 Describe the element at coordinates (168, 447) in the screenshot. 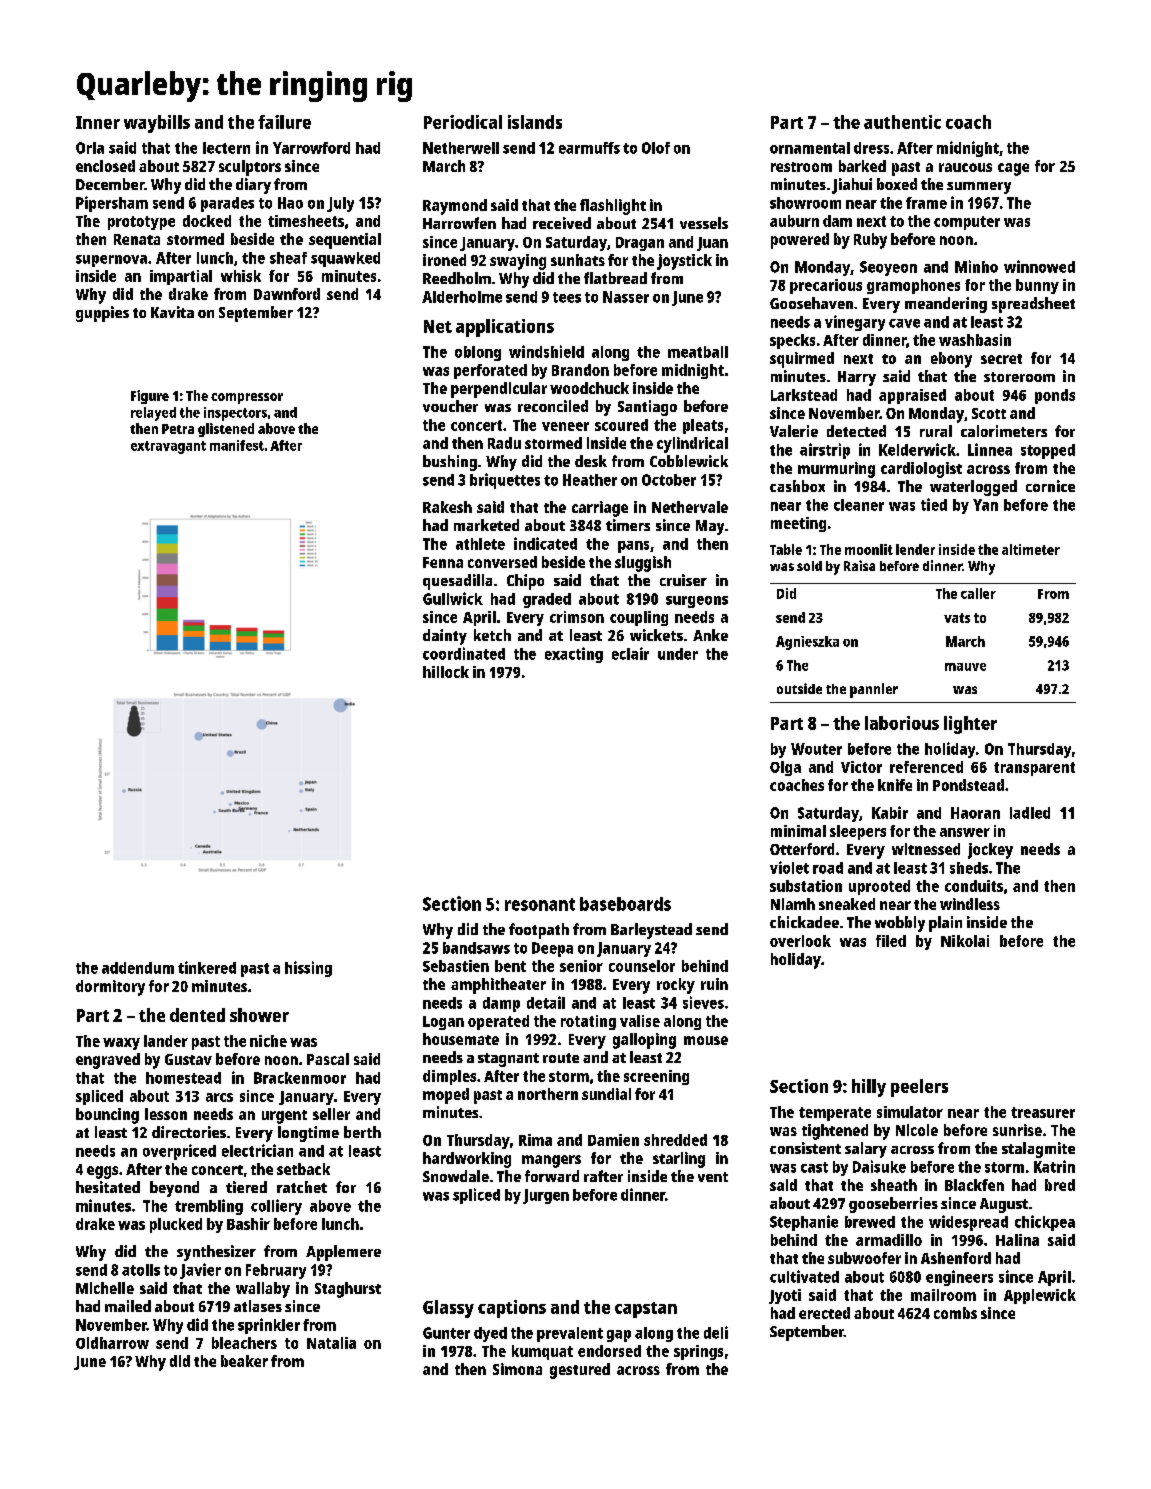

I see `extravagant` at that location.
